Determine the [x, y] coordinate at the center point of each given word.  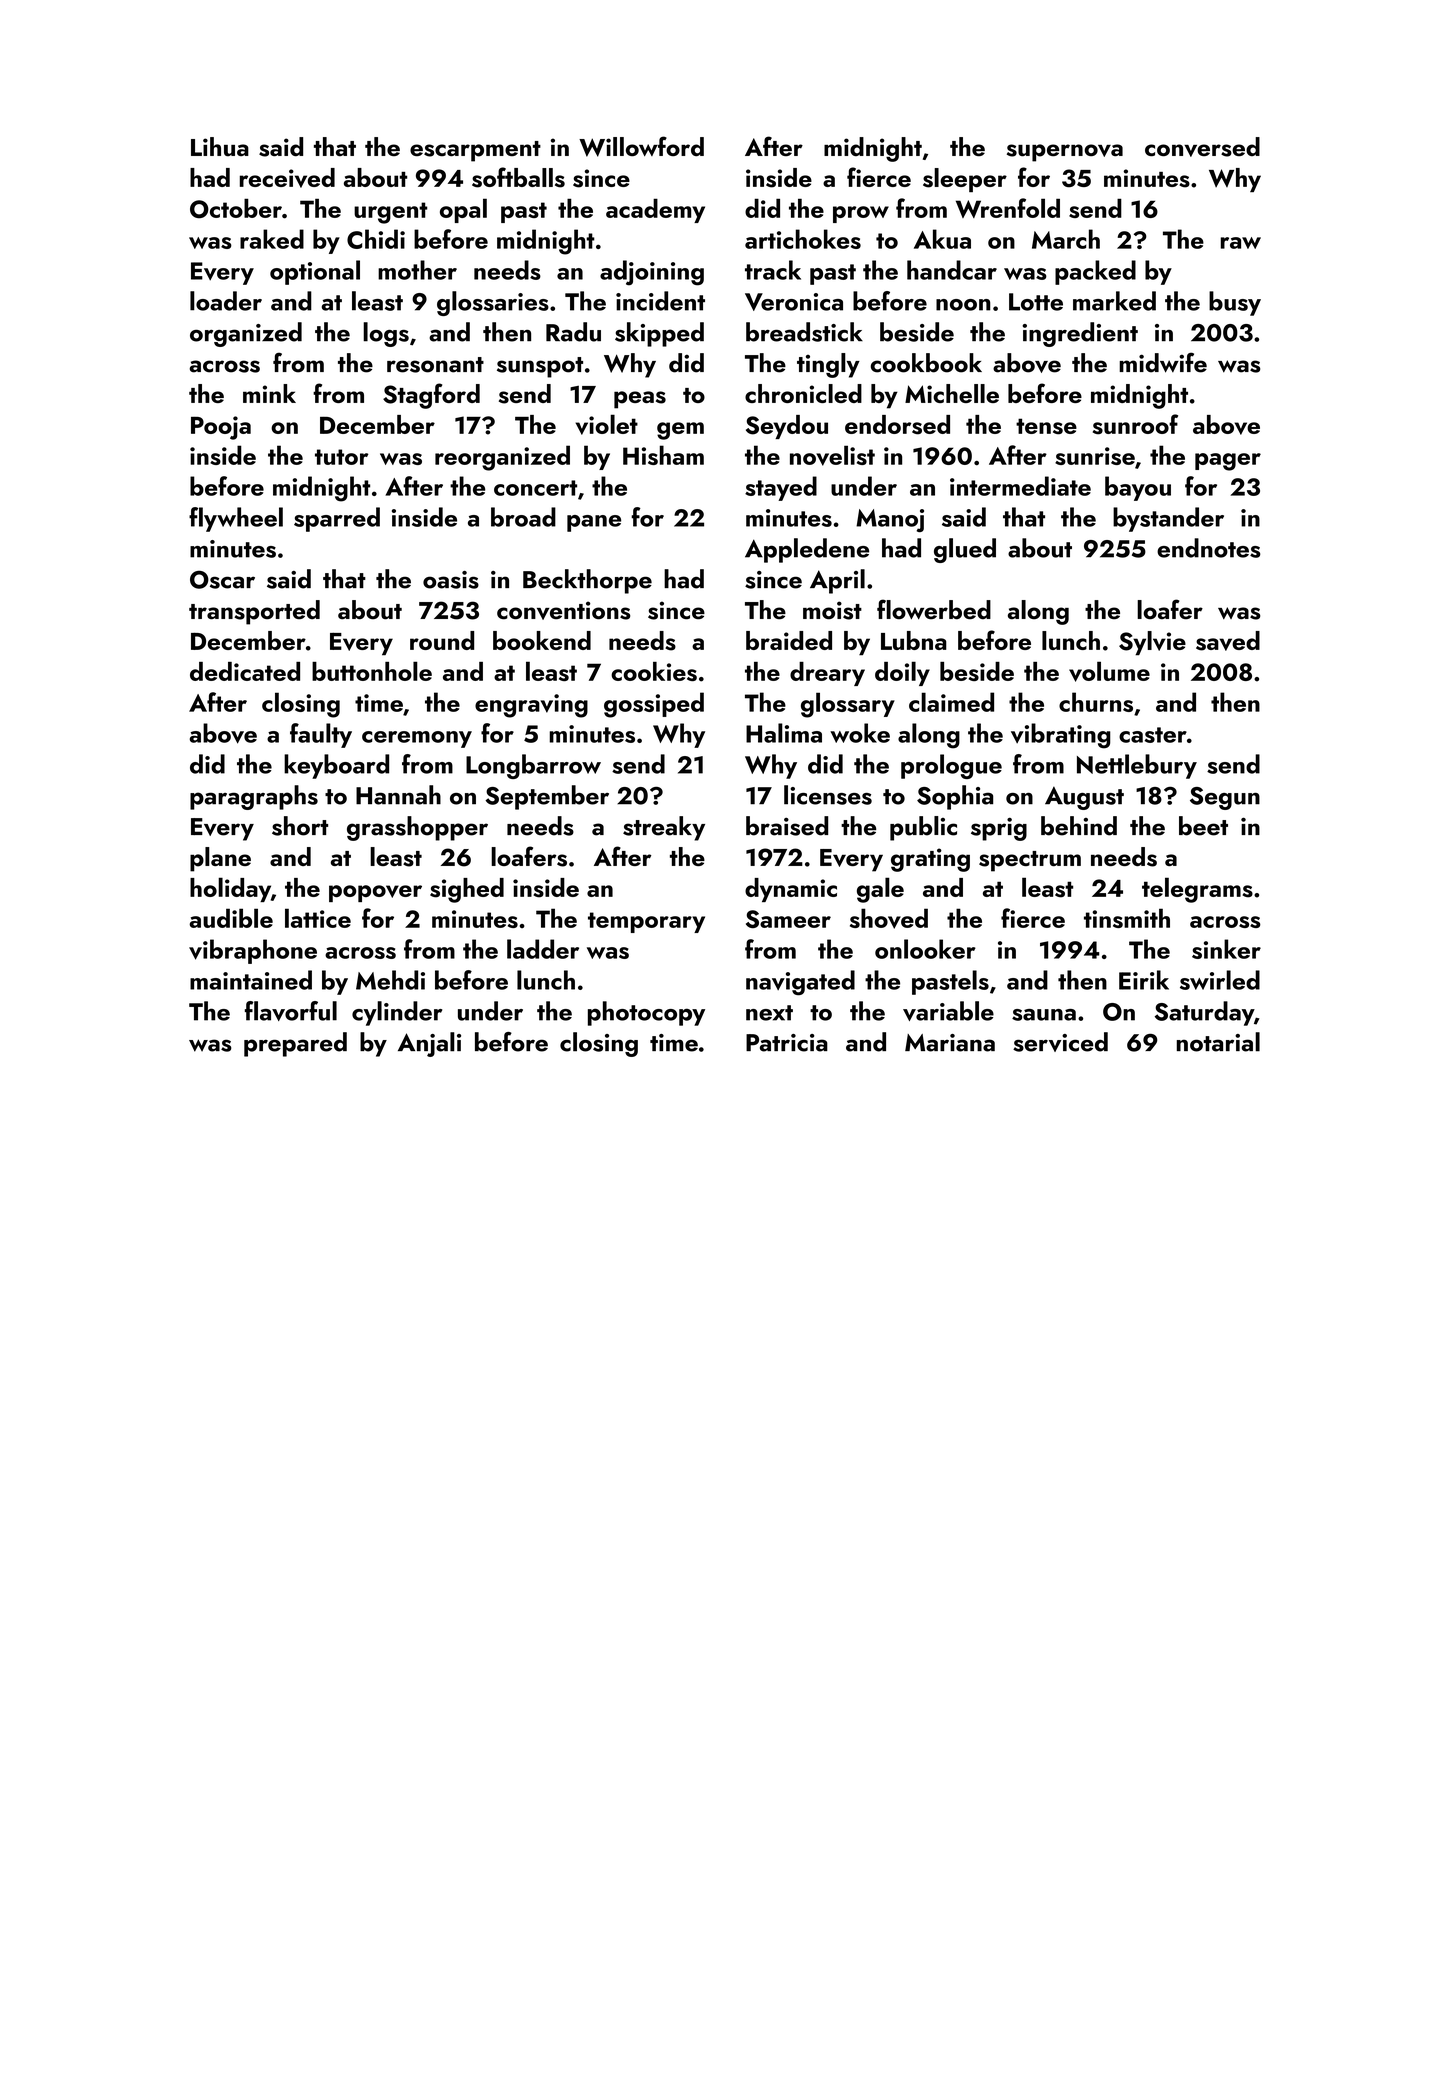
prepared [295, 1044]
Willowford [641, 146]
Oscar [222, 579]
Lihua [220, 147]
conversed [1202, 147]
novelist [832, 455]
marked [1114, 301]
